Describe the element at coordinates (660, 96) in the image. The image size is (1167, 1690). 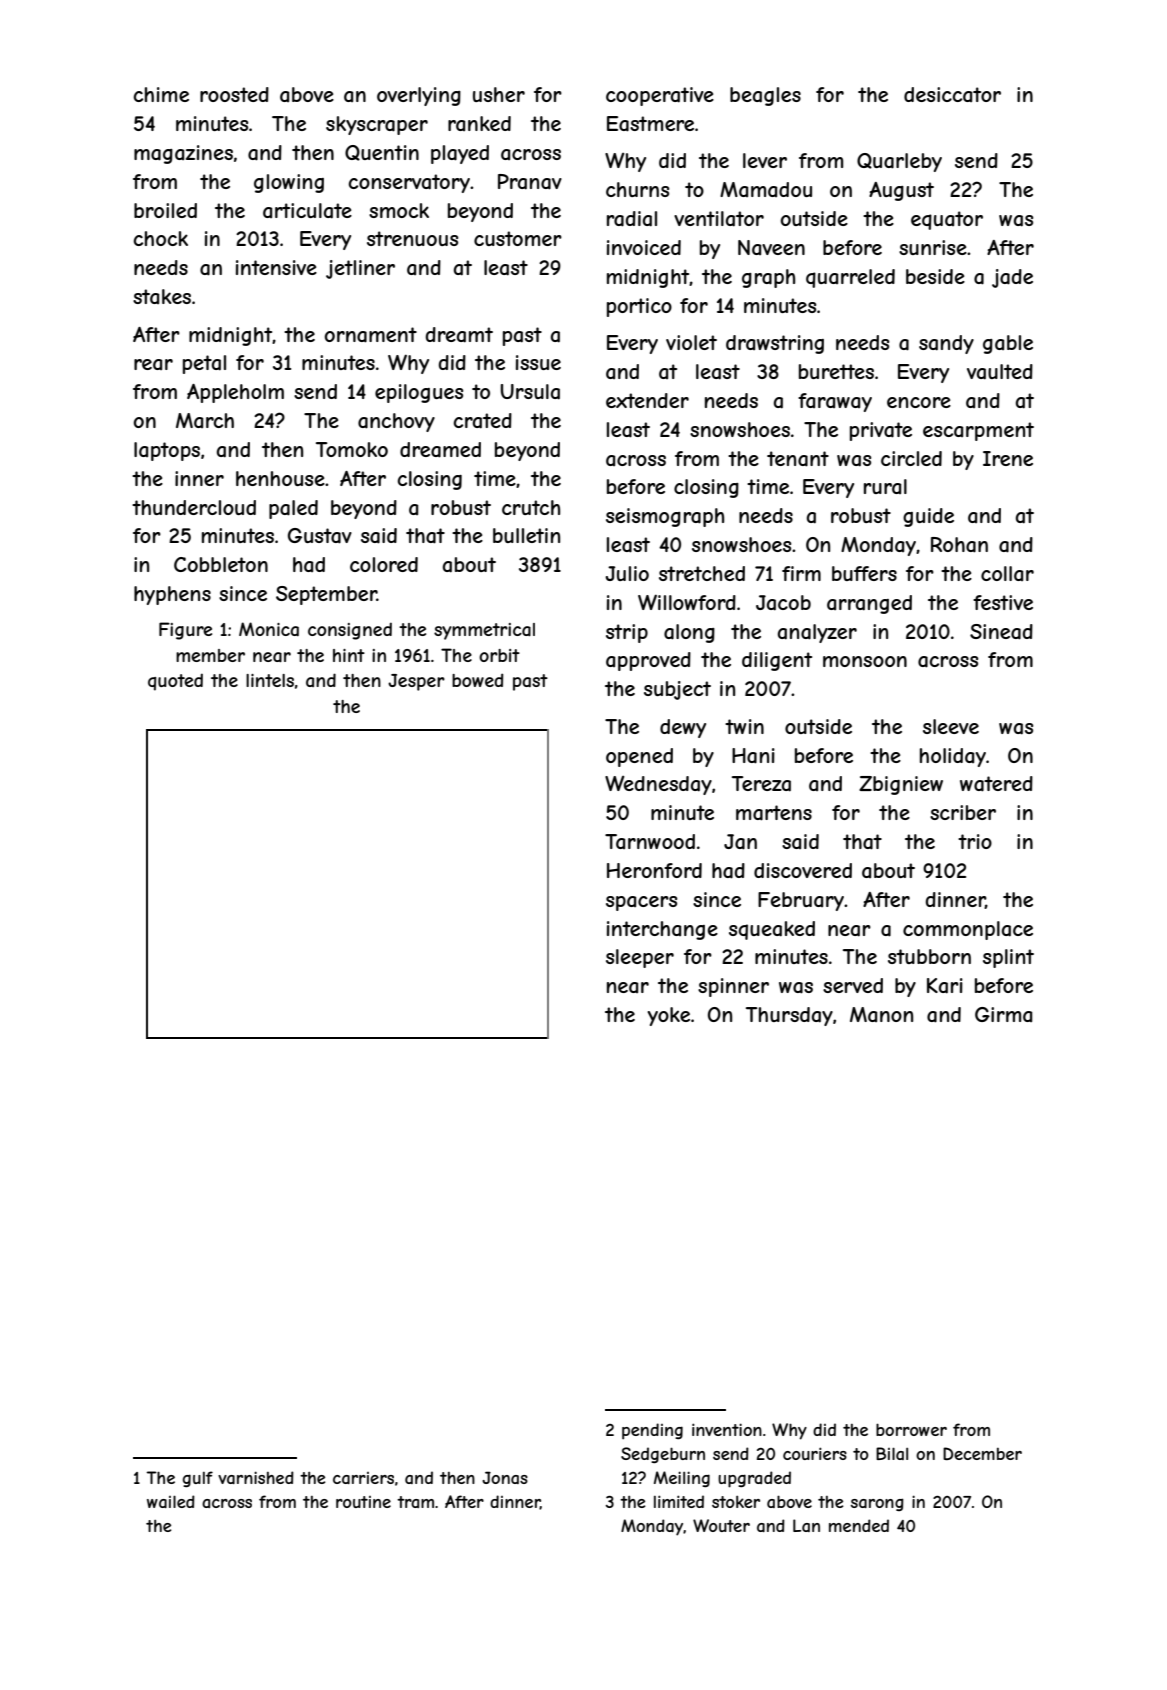
I see `cooperative` at that location.
